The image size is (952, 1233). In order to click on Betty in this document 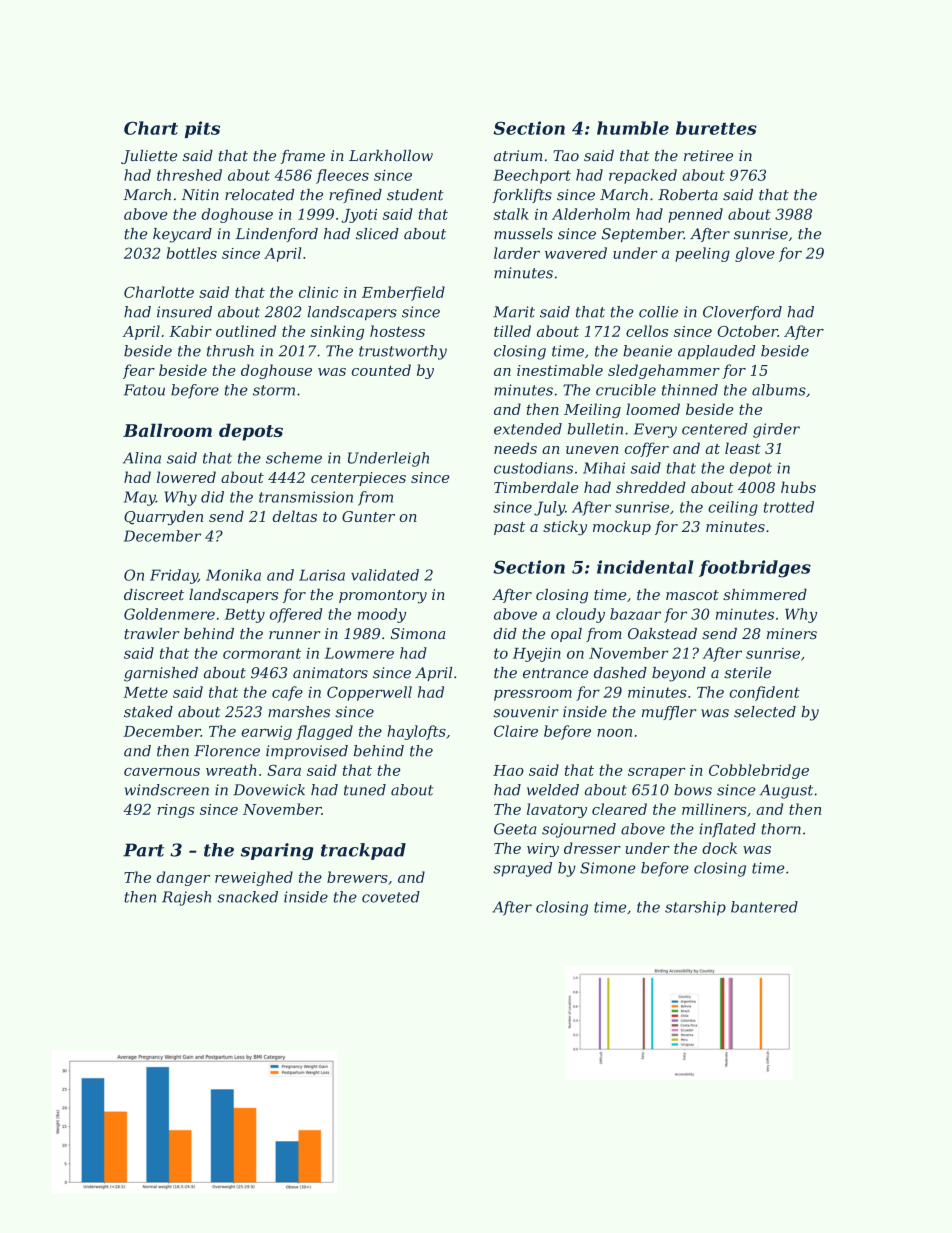, I will do `click(245, 615)`.
